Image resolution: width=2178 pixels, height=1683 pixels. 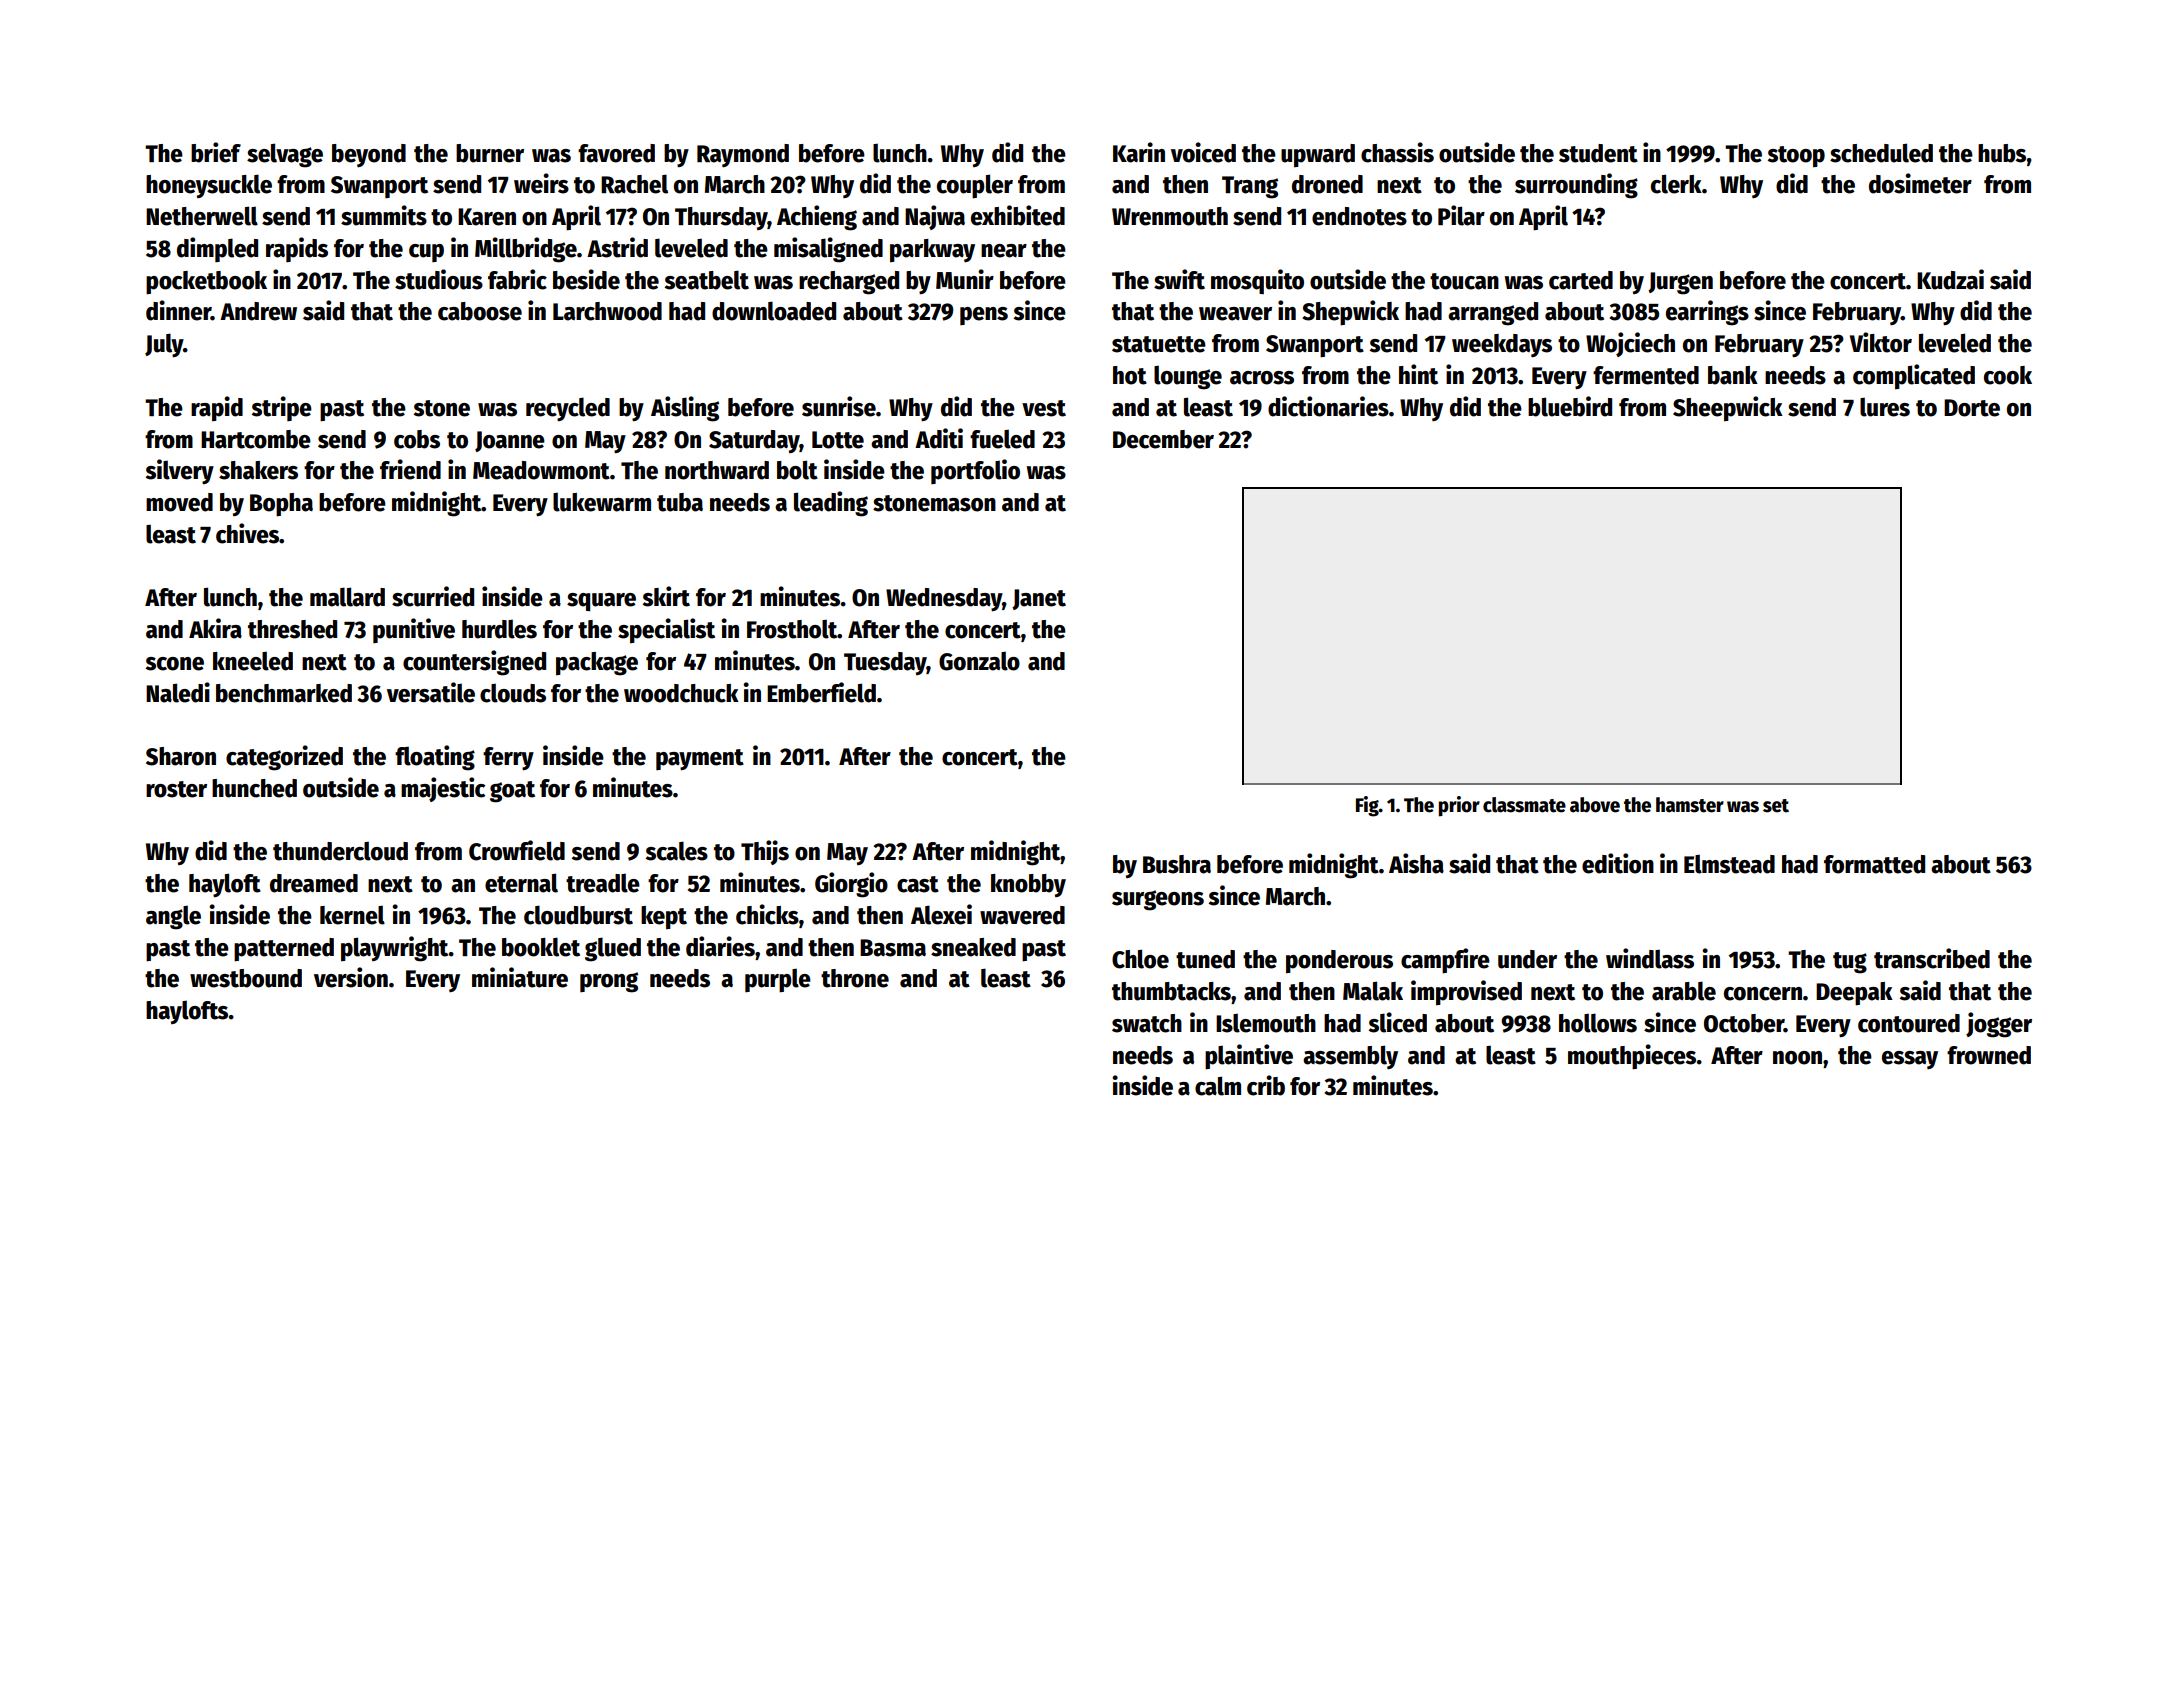 What do you see at coordinates (351, 977) in the page?
I see `version` at bounding box center [351, 977].
